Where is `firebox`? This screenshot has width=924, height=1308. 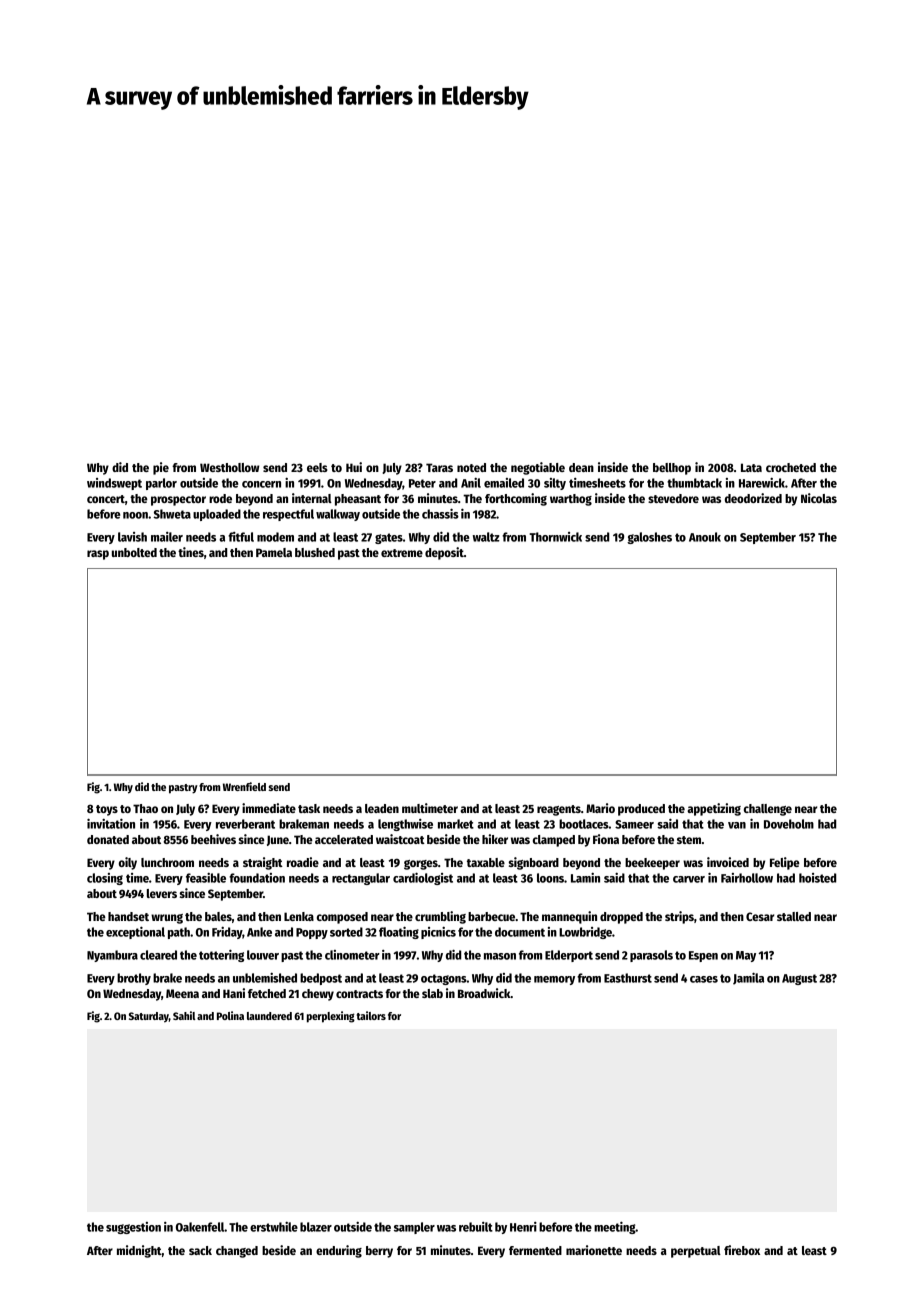 firebox is located at coordinates (742, 1250).
